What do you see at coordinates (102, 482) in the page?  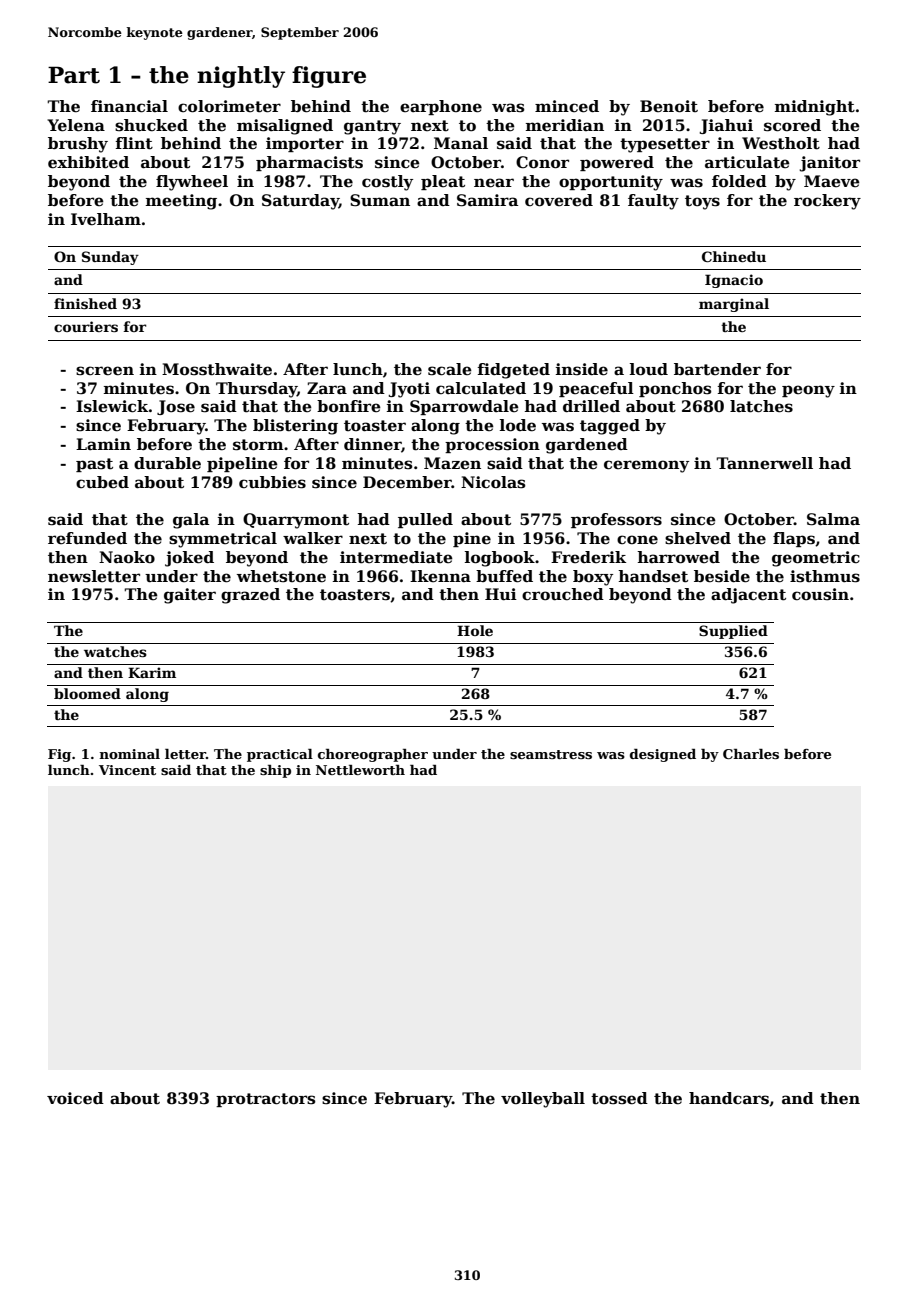 I see `cubed` at bounding box center [102, 482].
